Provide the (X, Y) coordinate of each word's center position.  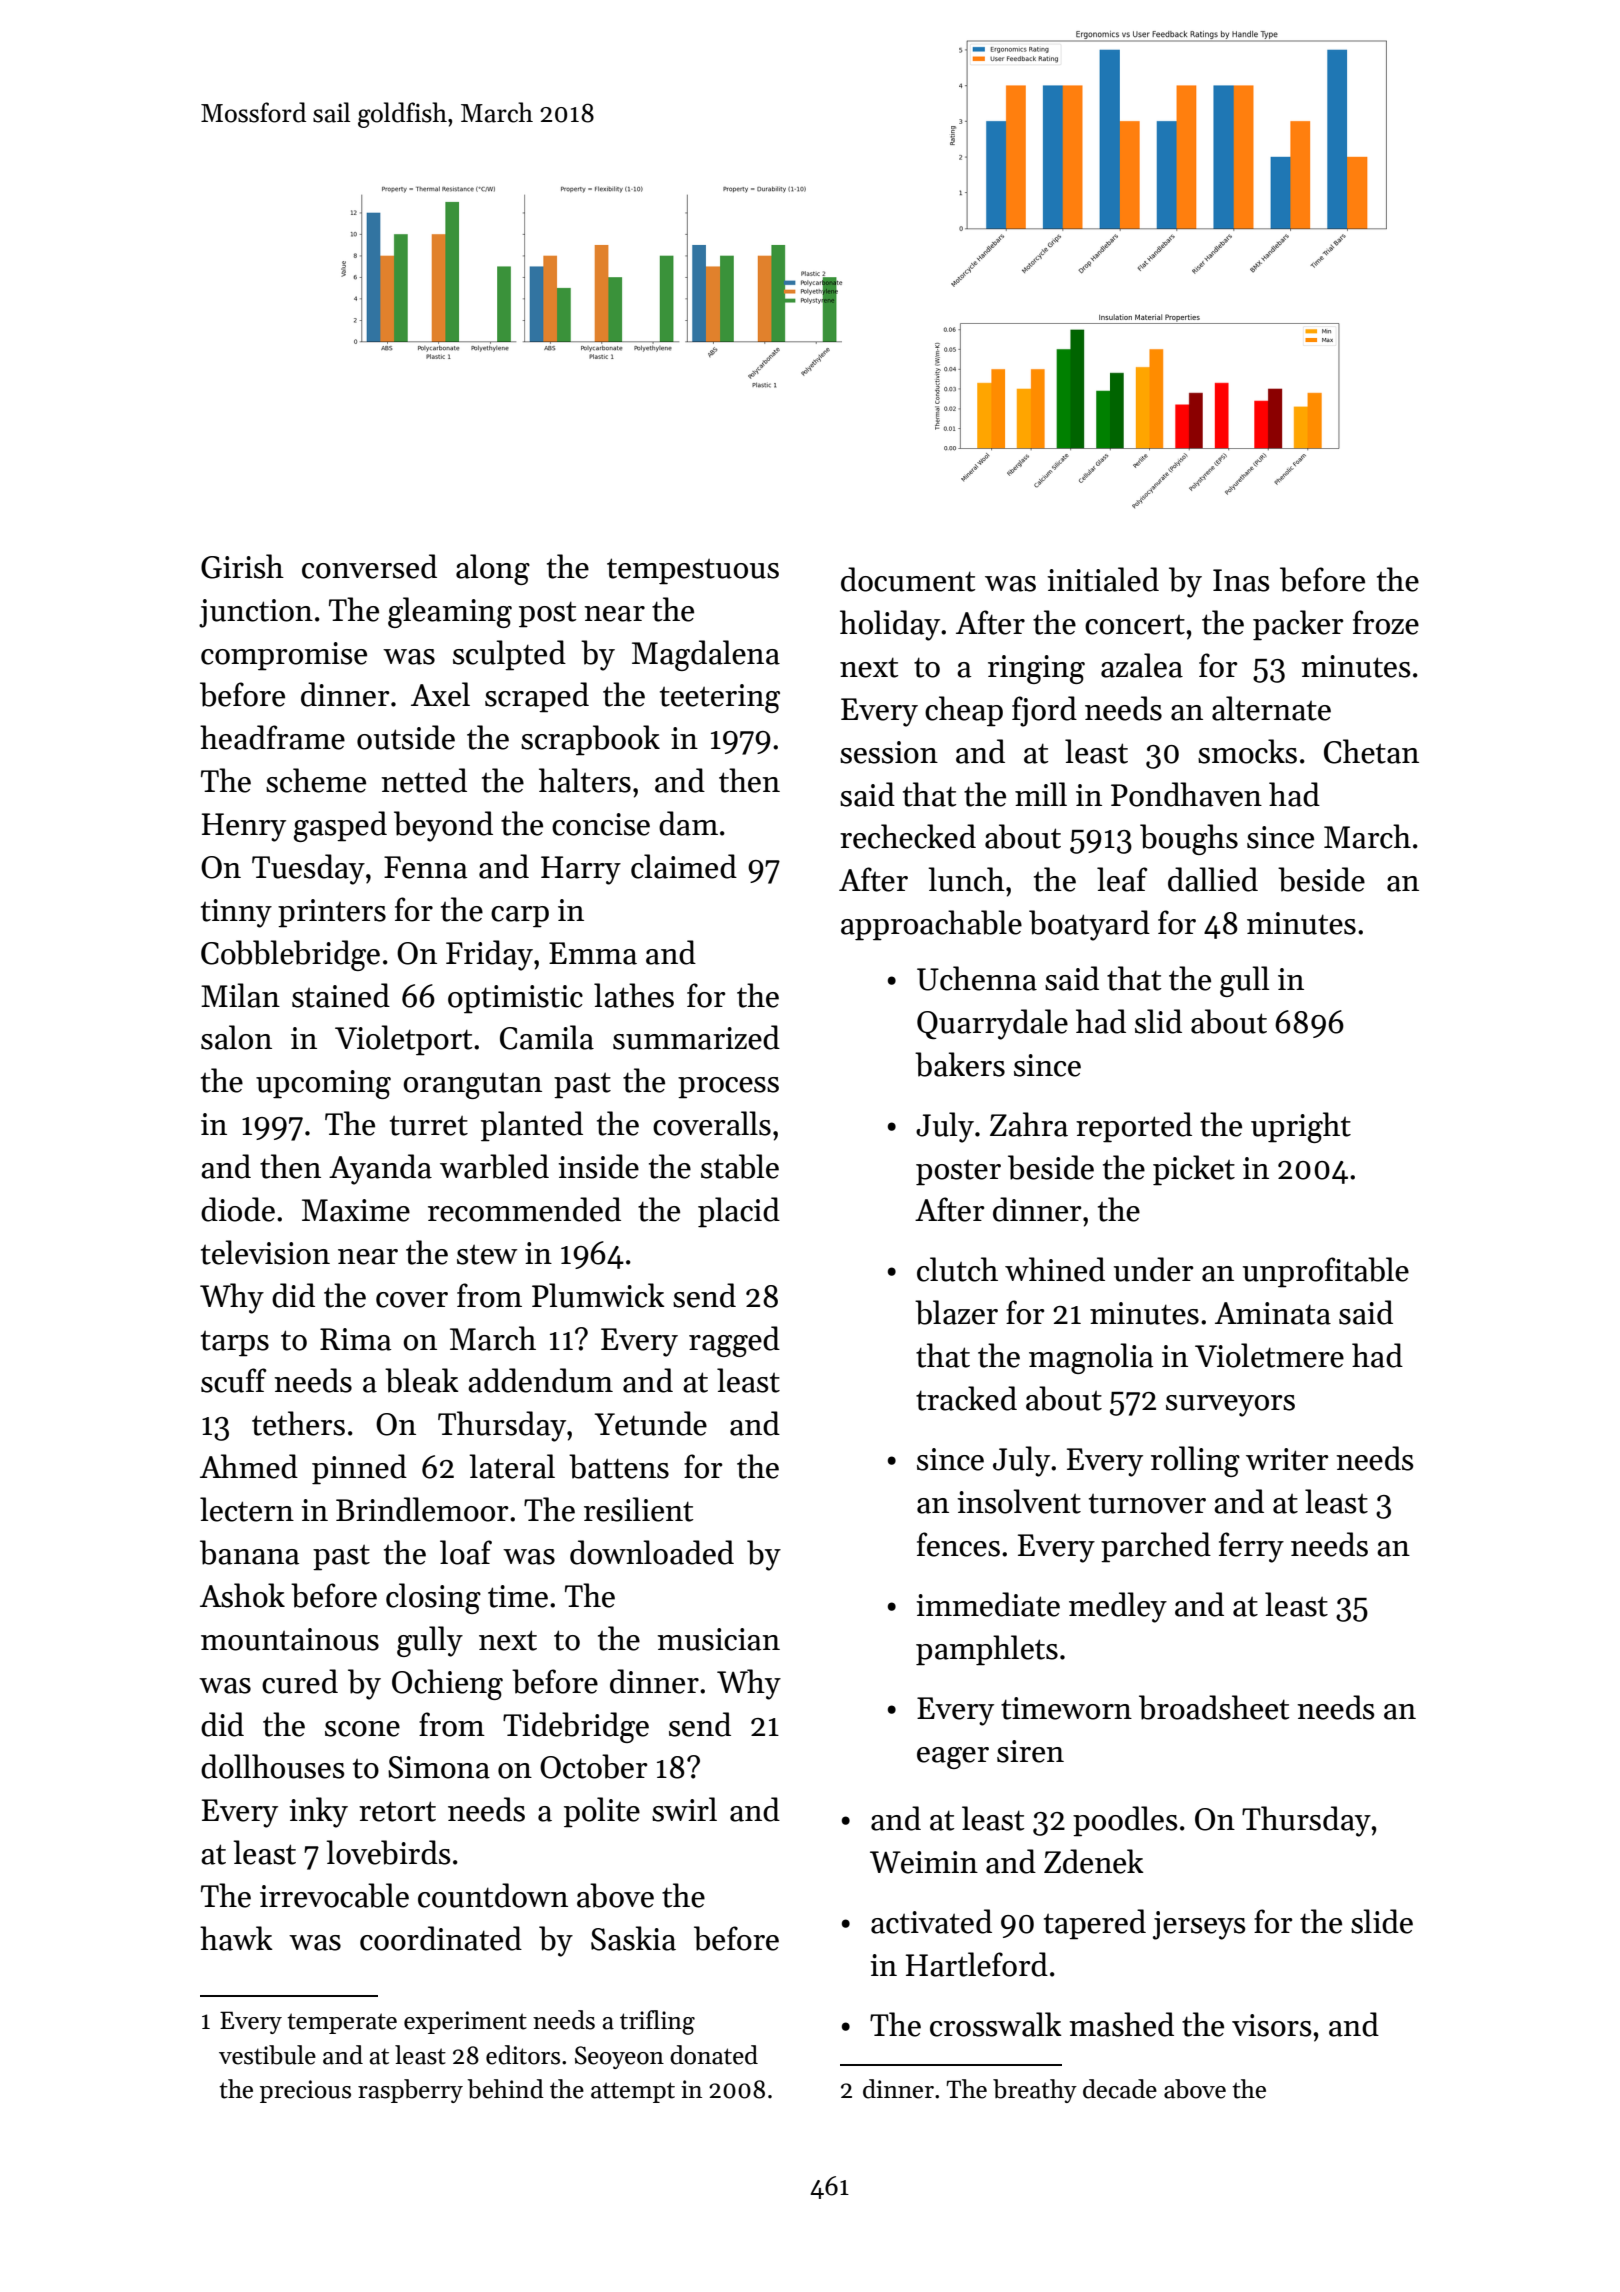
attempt (633, 2092)
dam (688, 823)
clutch (957, 1269)
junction (256, 613)
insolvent (1019, 1501)
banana (249, 1552)
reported (1134, 1127)
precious (305, 2091)
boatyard (1089, 925)
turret (429, 1126)
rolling (1195, 1461)
